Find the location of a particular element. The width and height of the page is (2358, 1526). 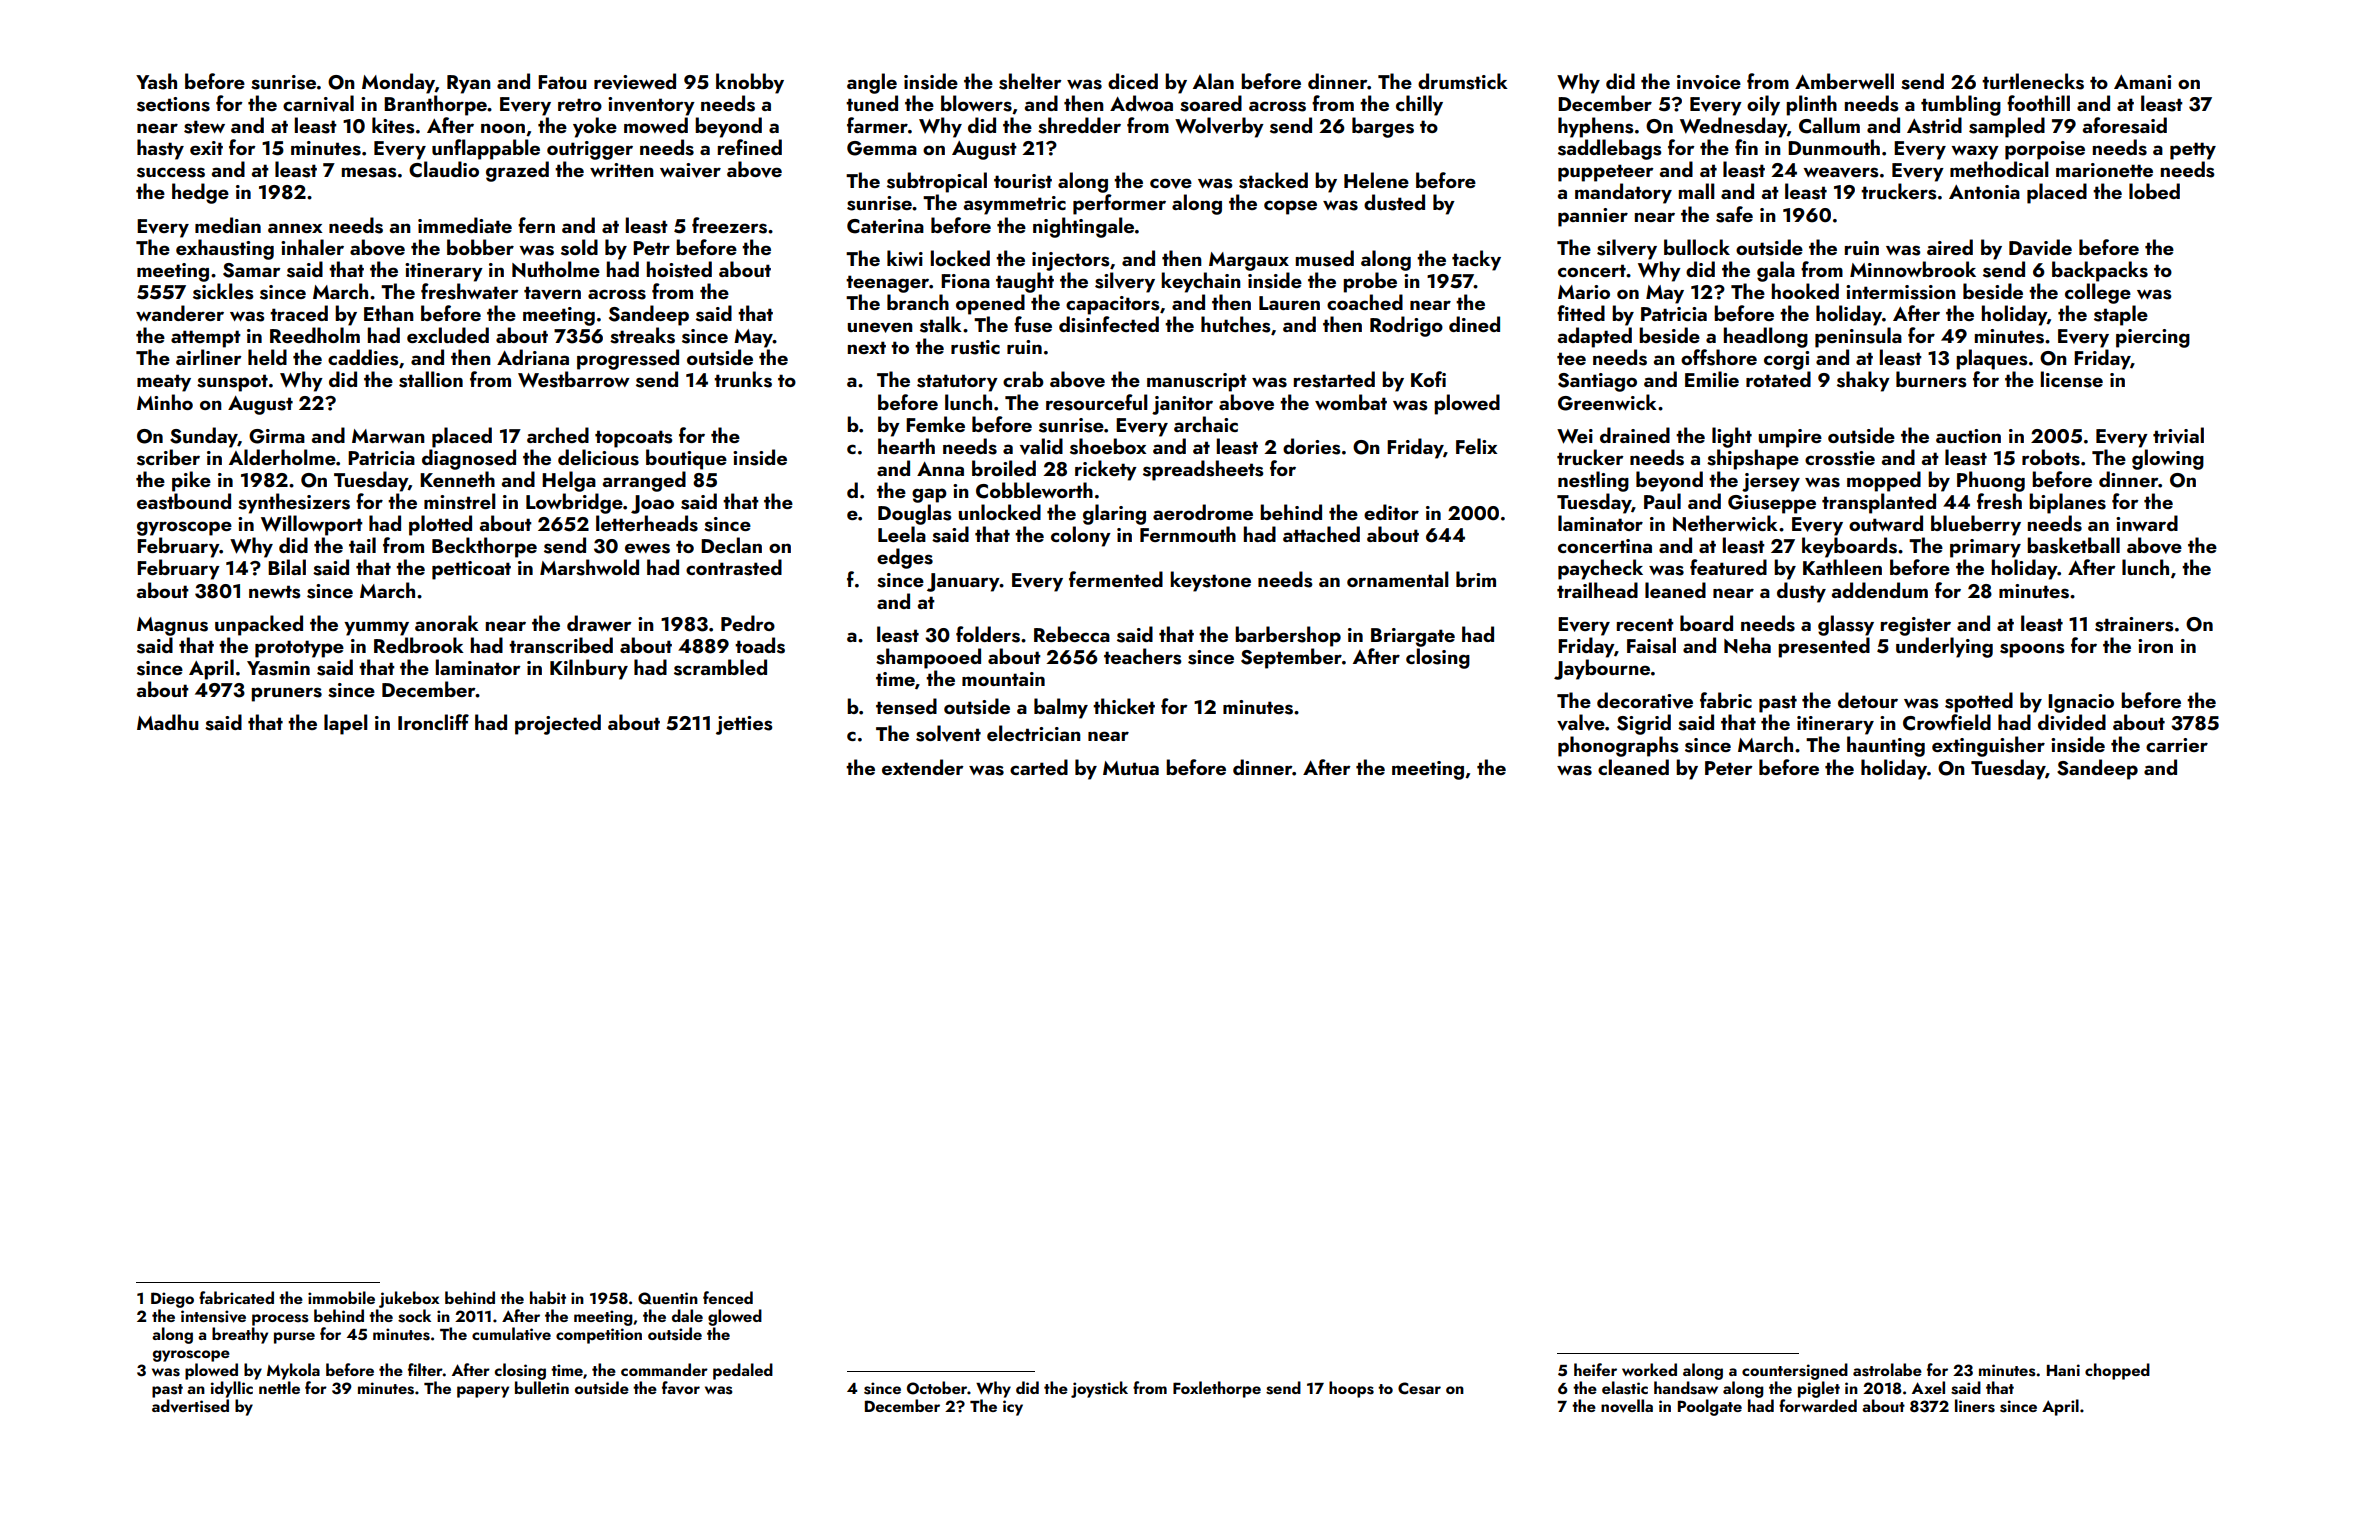

nightingale is located at coordinates (1083, 227).
